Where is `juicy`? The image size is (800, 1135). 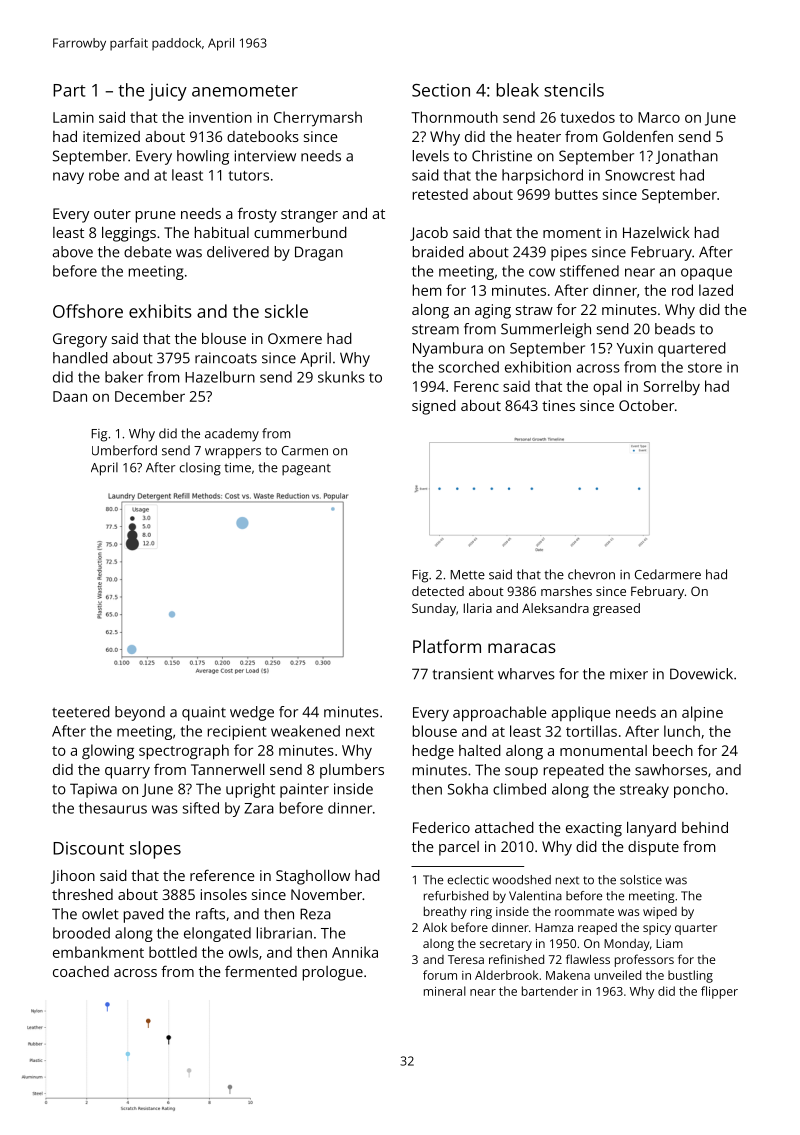 juicy is located at coordinates (168, 92).
